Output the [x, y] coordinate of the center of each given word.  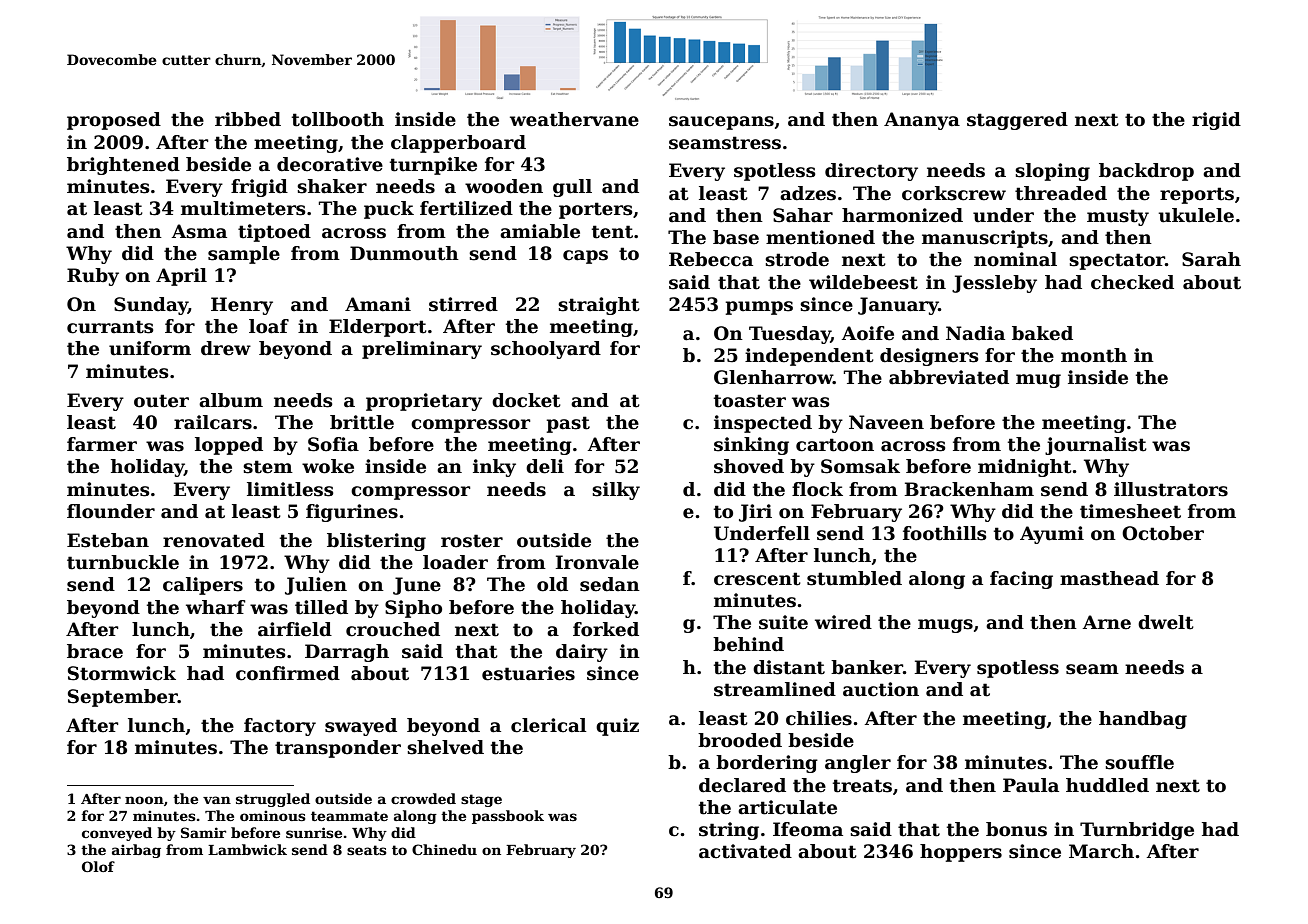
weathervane [574, 119]
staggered [1017, 121]
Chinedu [444, 849]
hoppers [961, 853]
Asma [199, 231]
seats [367, 850]
